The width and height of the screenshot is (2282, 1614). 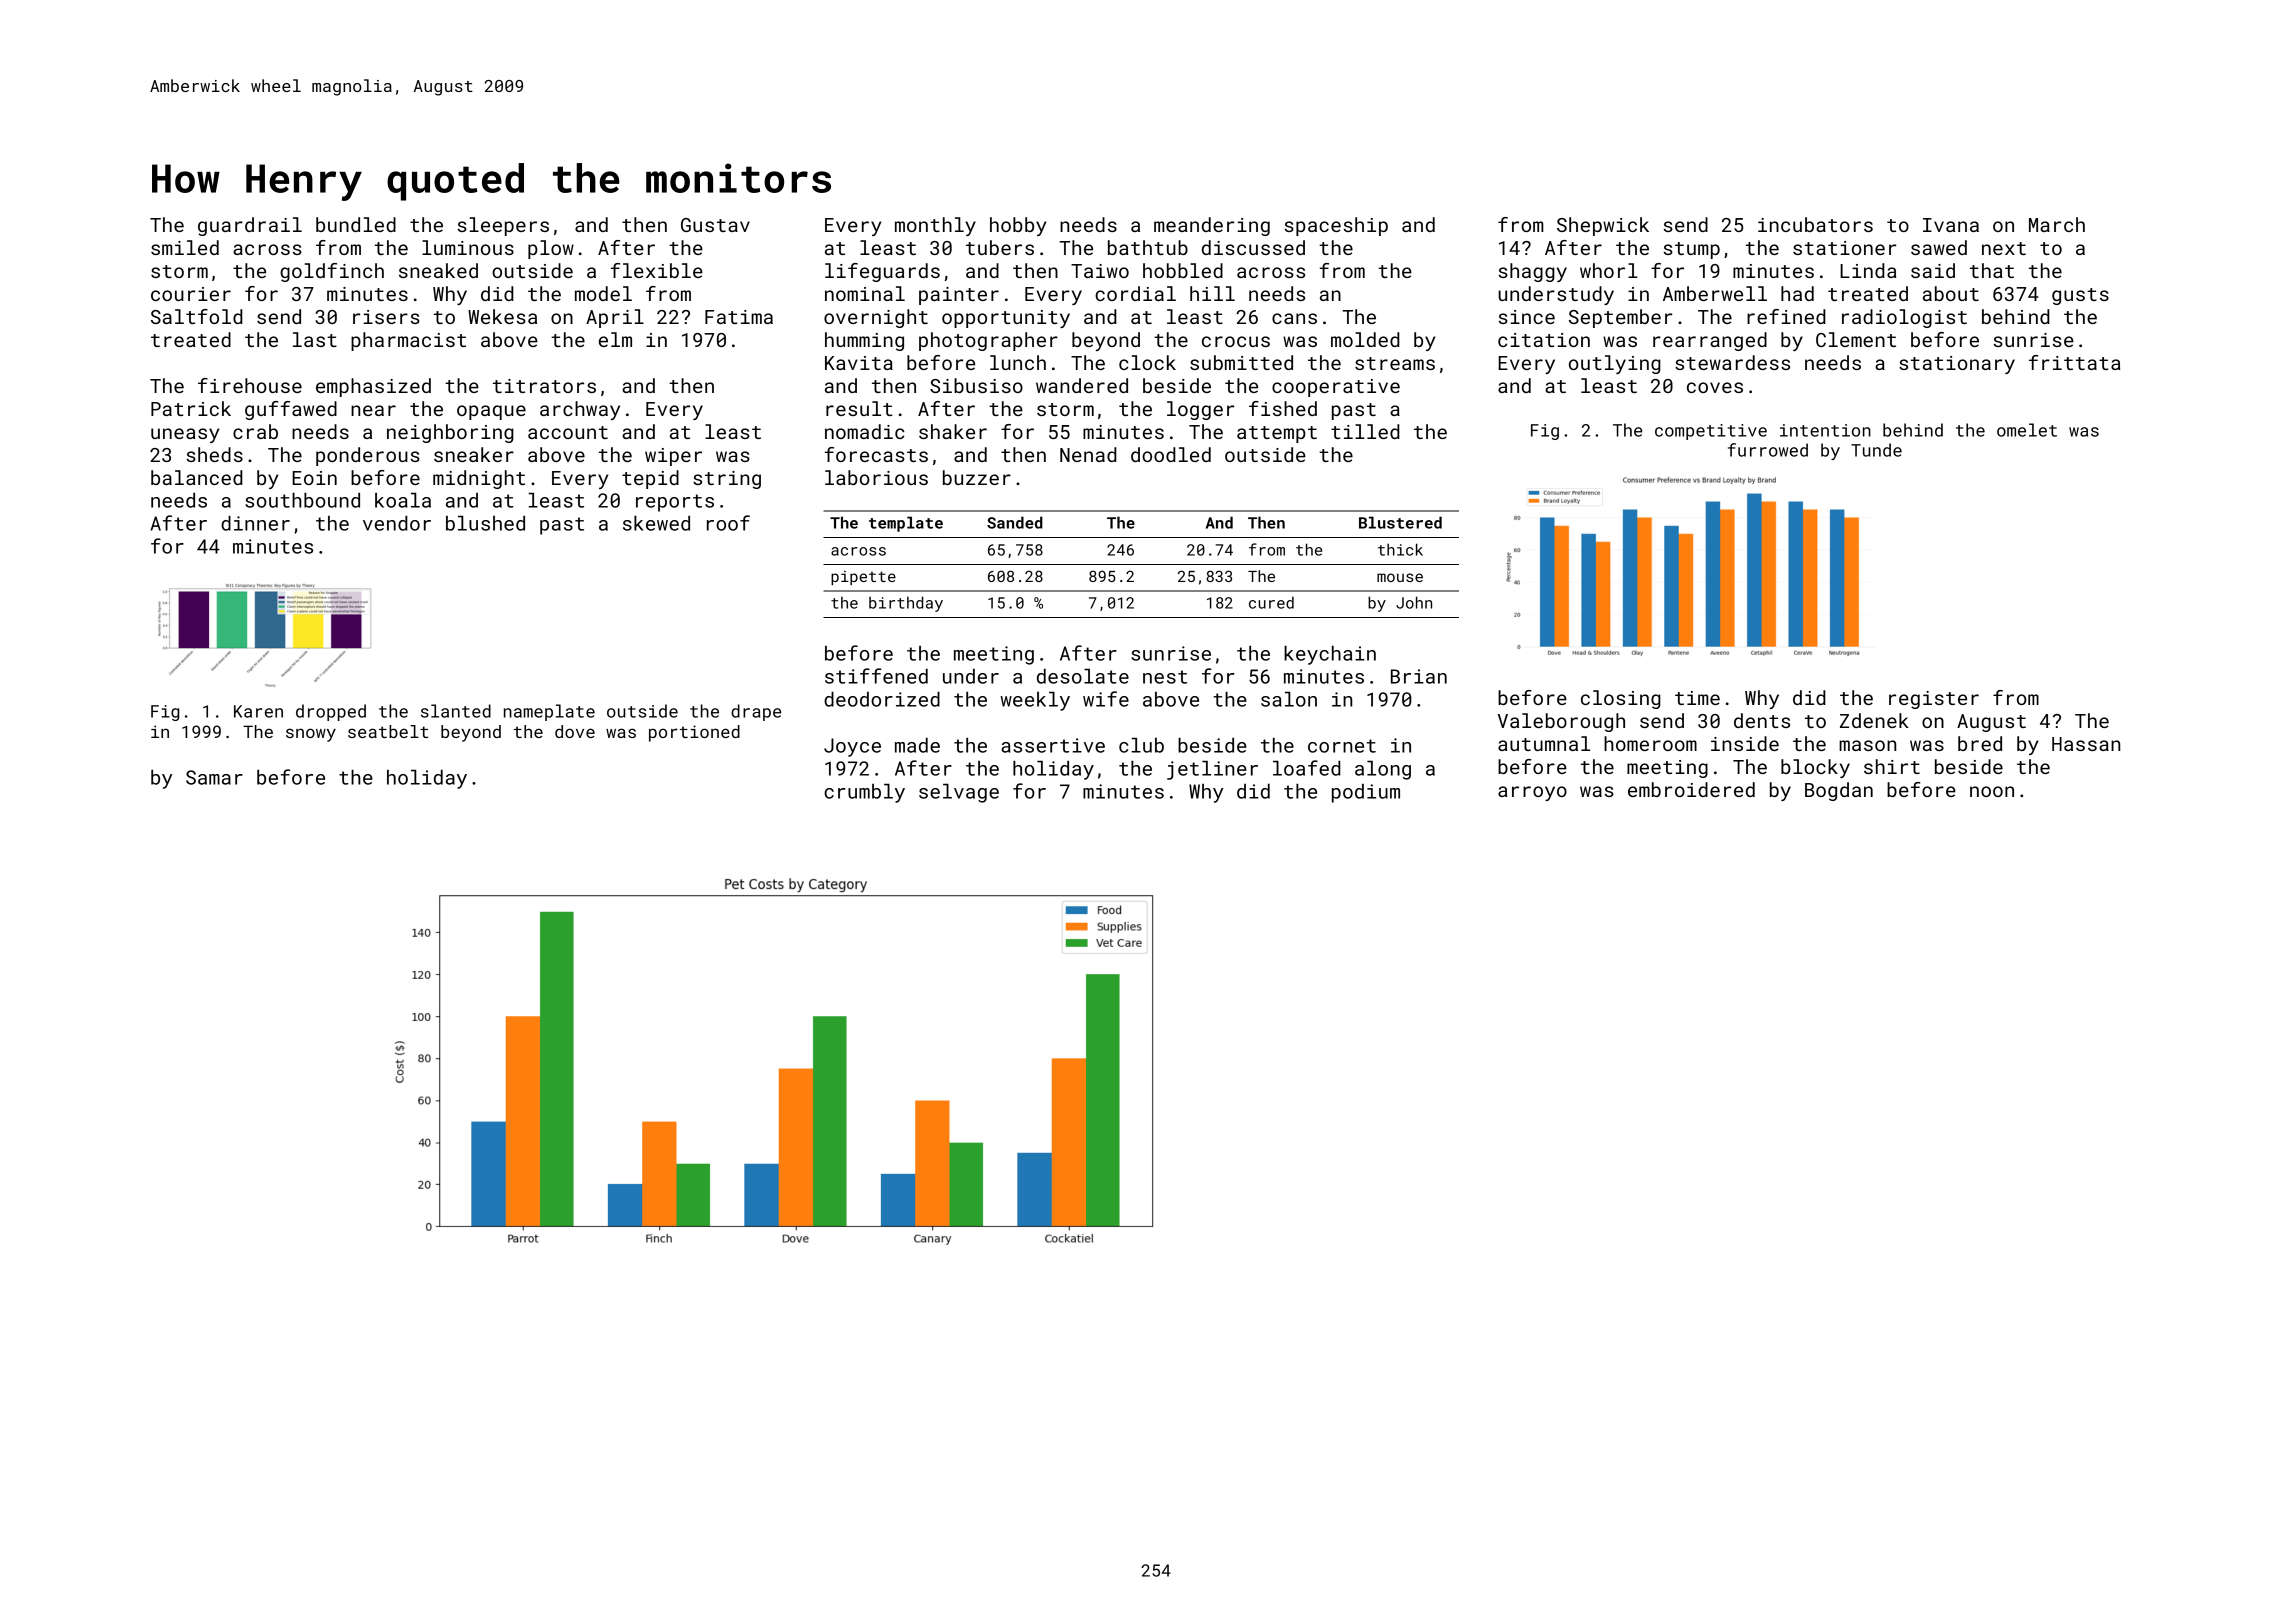 What do you see at coordinates (863, 578) in the screenshot?
I see `pipette` at bounding box center [863, 578].
